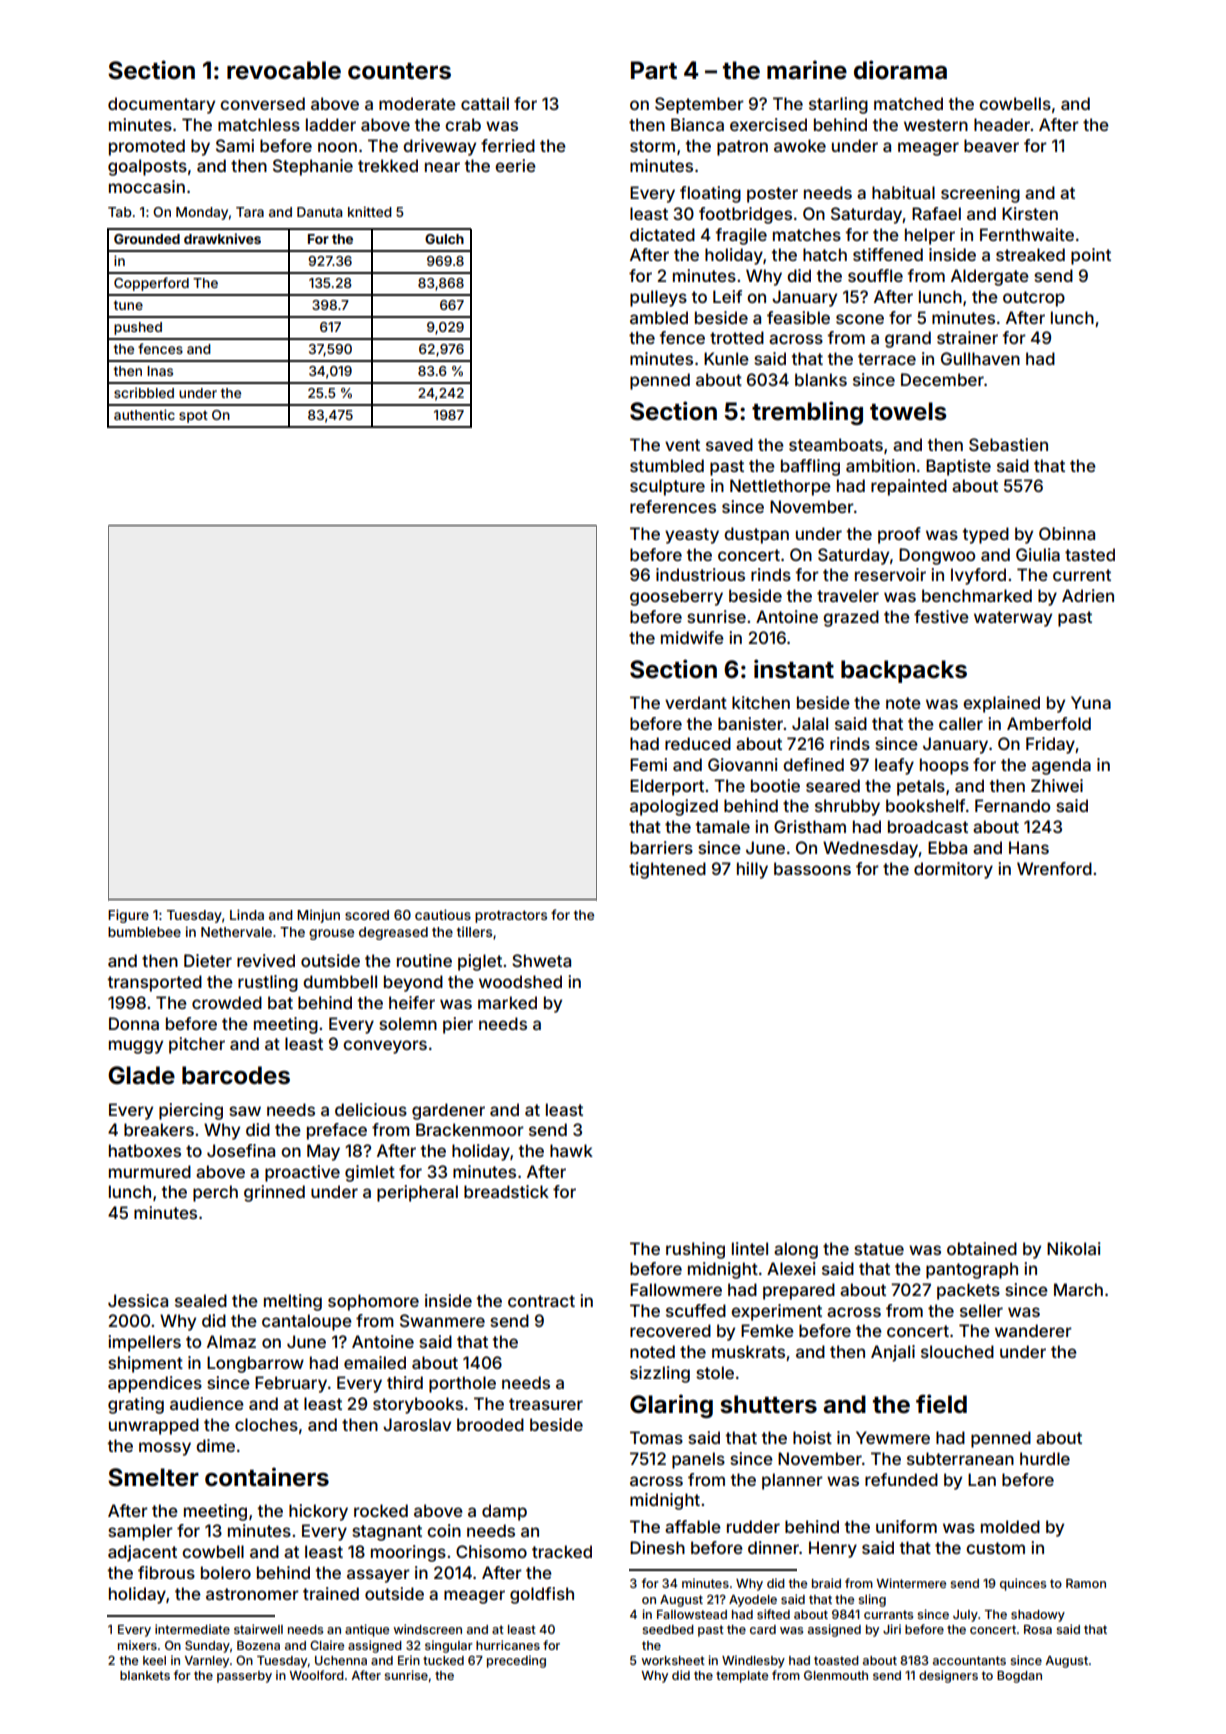 Image resolution: width=1226 pixels, height=1734 pixels. I want to click on containers, so click(267, 1477).
